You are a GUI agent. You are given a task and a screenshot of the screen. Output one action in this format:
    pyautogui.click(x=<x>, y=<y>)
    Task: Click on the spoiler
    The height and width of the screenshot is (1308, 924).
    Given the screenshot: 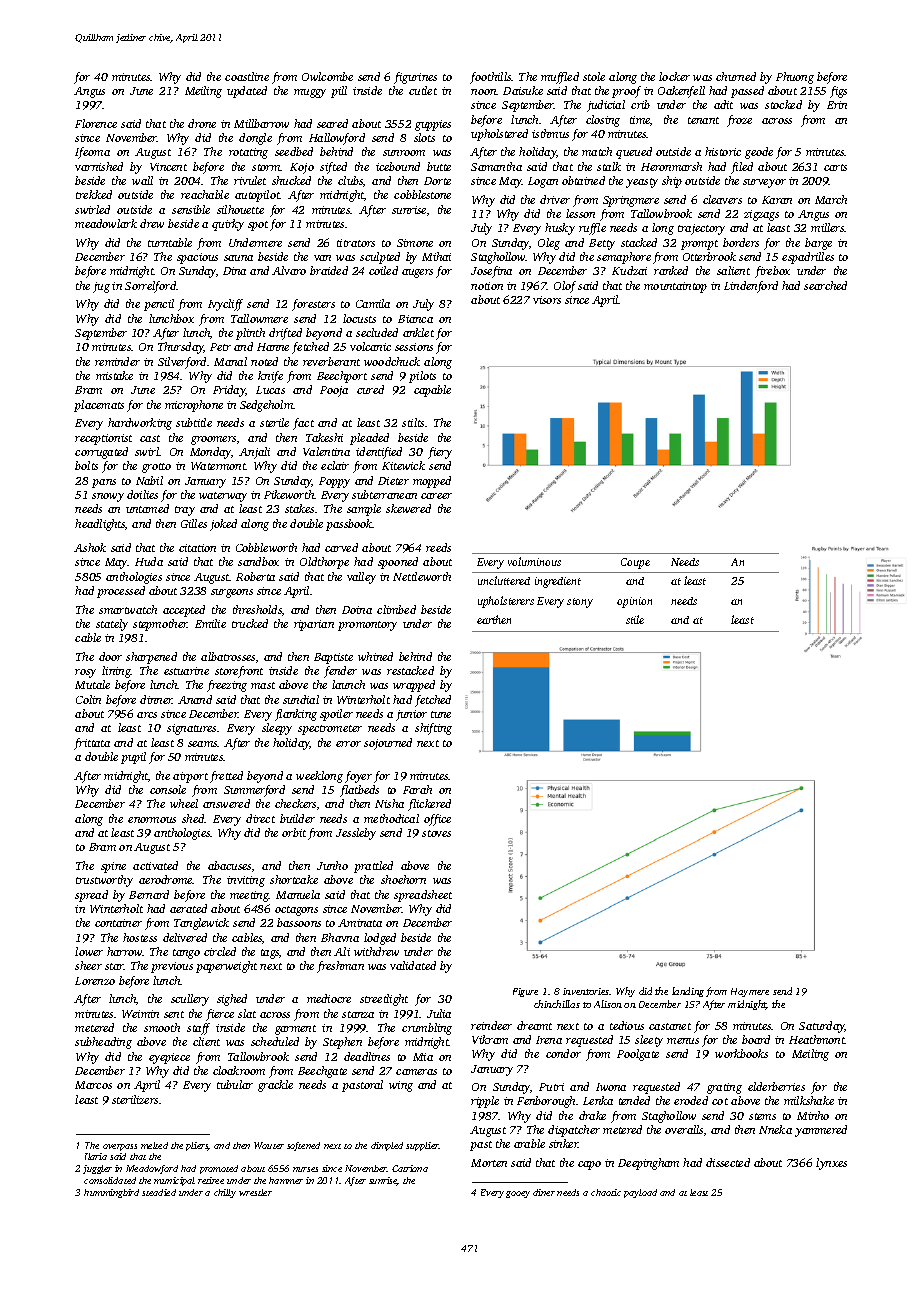 What is the action you would take?
    pyautogui.click(x=336, y=715)
